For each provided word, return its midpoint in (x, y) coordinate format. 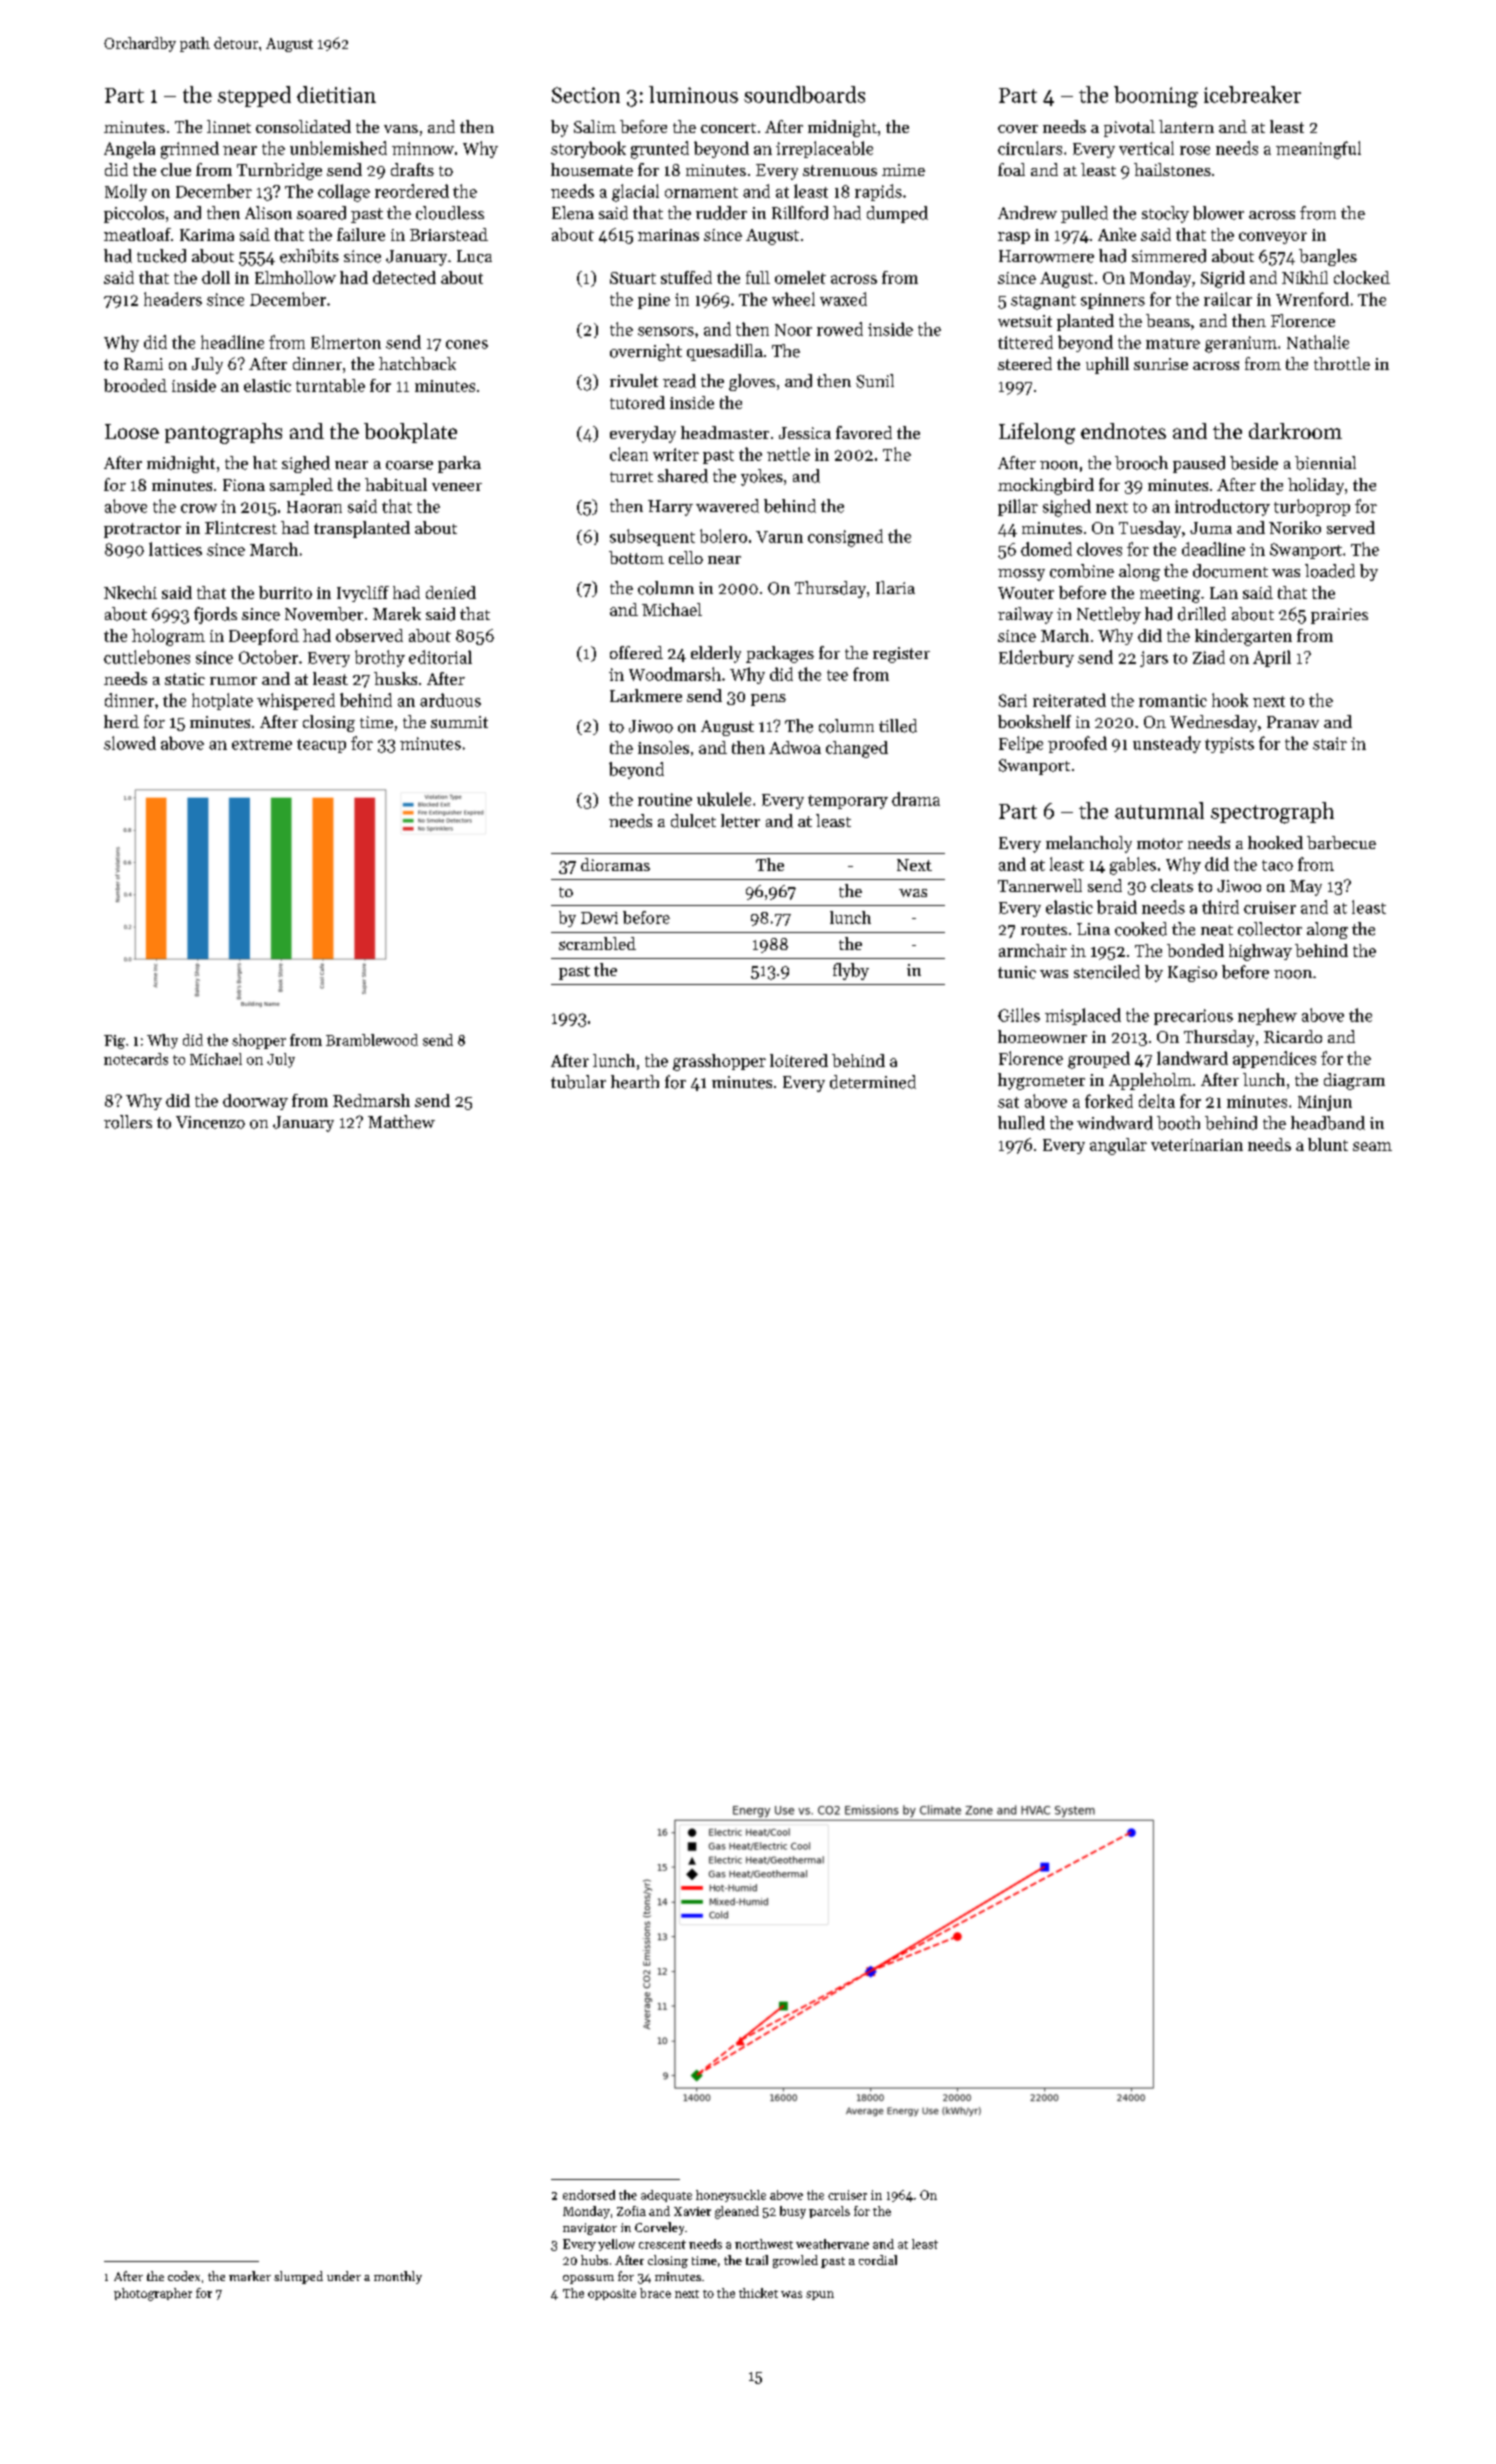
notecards (136, 1059)
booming (1156, 97)
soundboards (804, 94)
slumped (298, 2277)
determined (873, 1082)
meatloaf (137, 234)
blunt (1328, 1144)
